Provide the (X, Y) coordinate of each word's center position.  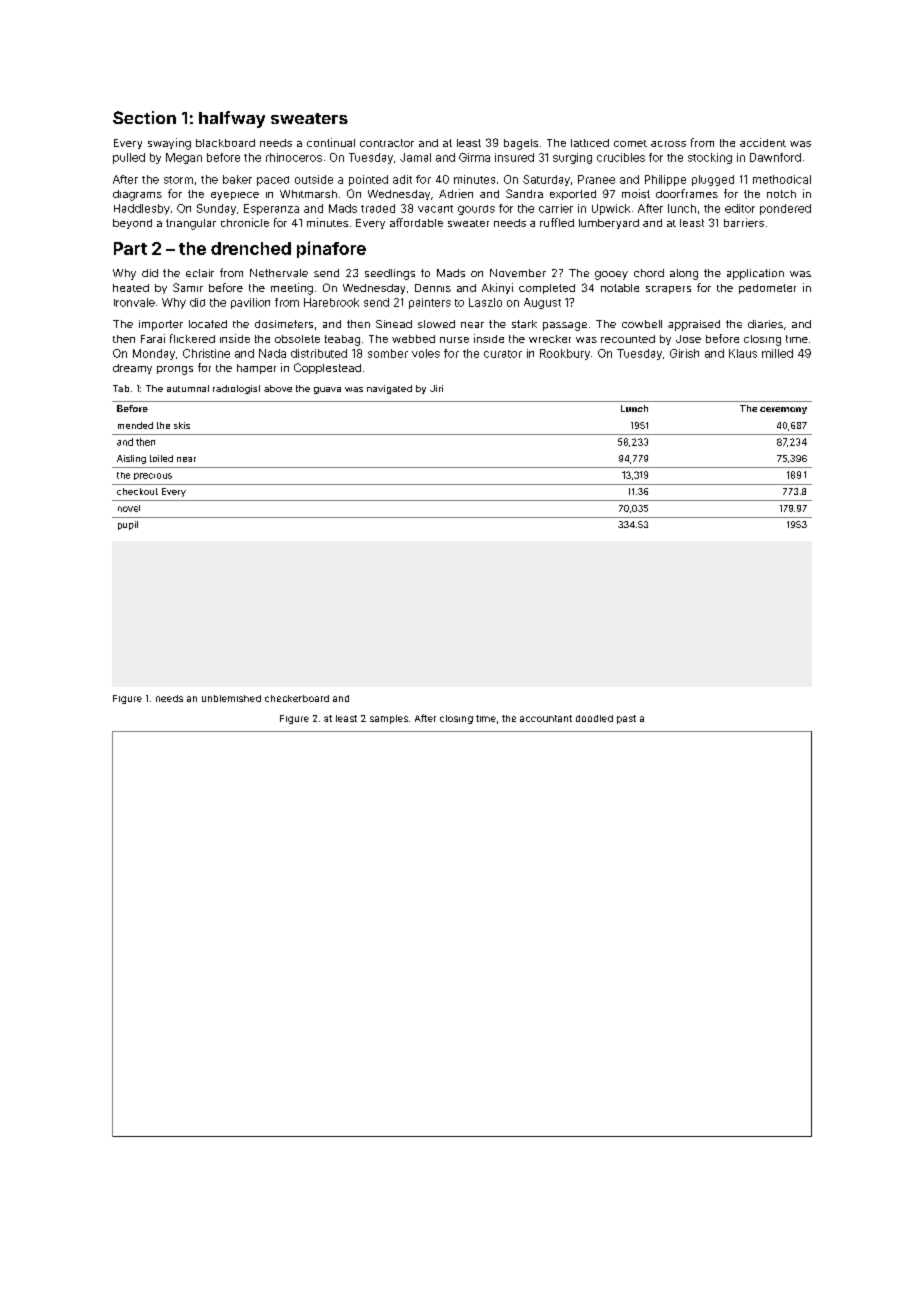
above (278, 388)
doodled (594, 718)
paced (273, 181)
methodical (782, 179)
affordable (416, 222)
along (684, 274)
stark (524, 324)
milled (777, 353)
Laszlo (485, 302)
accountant (546, 718)
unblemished (231, 698)
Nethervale (279, 273)
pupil (128, 525)
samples (389, 719)
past (626, 719)
